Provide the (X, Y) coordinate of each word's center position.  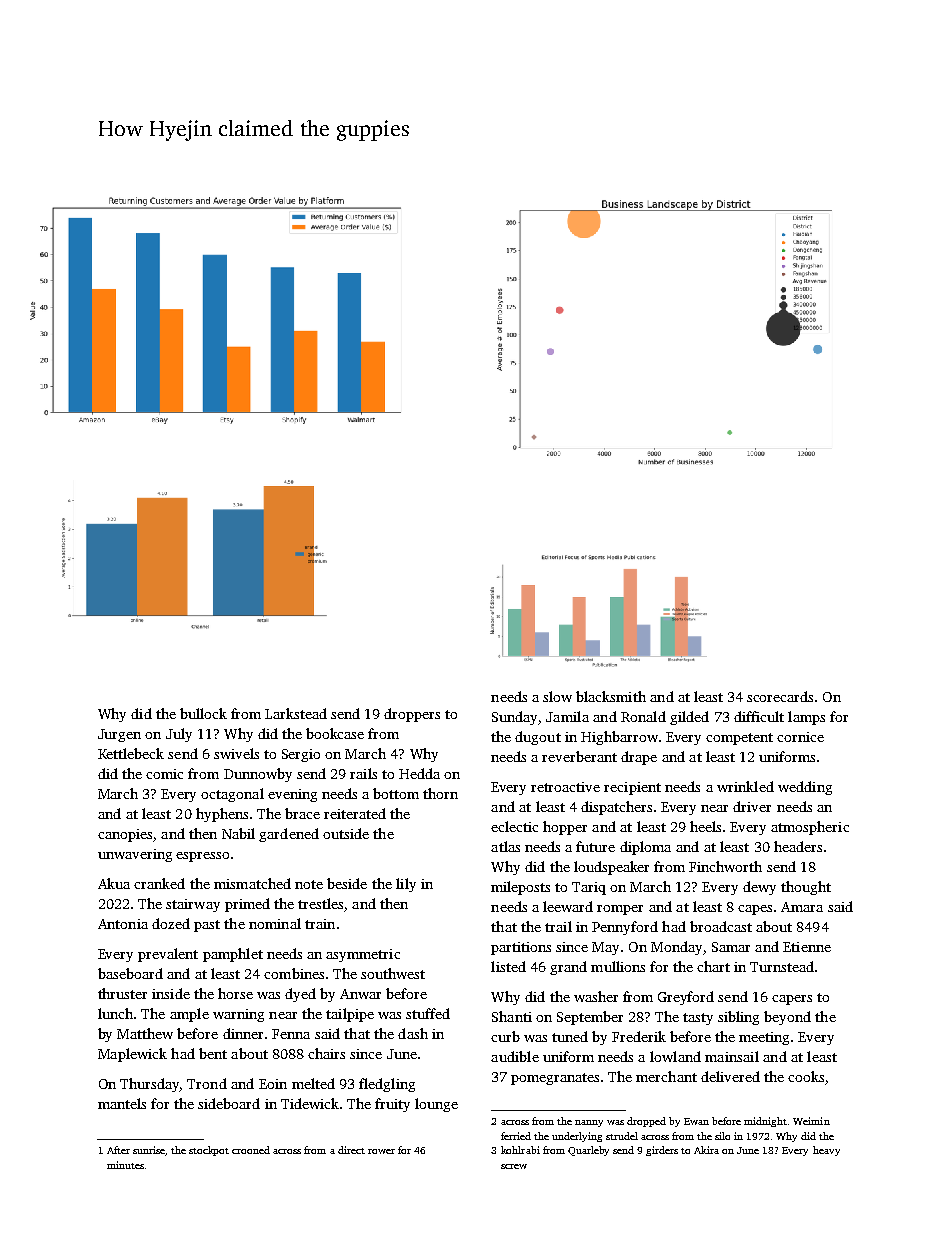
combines (294, 973)
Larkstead (296, 713)
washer (596, 996)
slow (557, 696)
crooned (251, 1150)
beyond (787, 1018)
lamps (806, 718)
